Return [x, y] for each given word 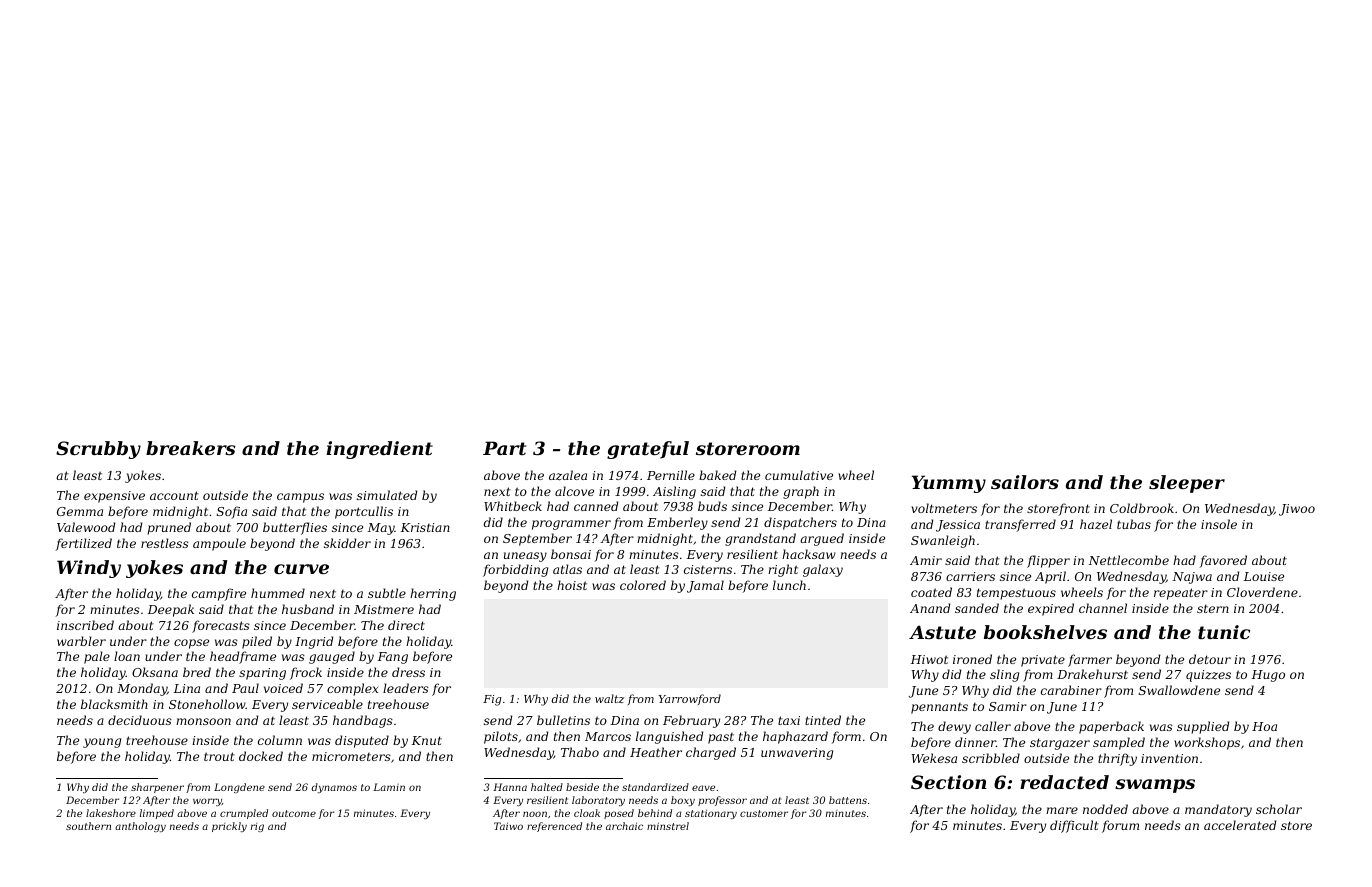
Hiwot [929, 659]
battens [848, 800]
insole [1219, 524]
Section [949, 782]
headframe [243, 657]
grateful [648, 450]
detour [1210, 659]
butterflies [295, 528]
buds [712, 506]
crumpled [244, 814]
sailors [1025, 482]
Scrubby [98, 450]
